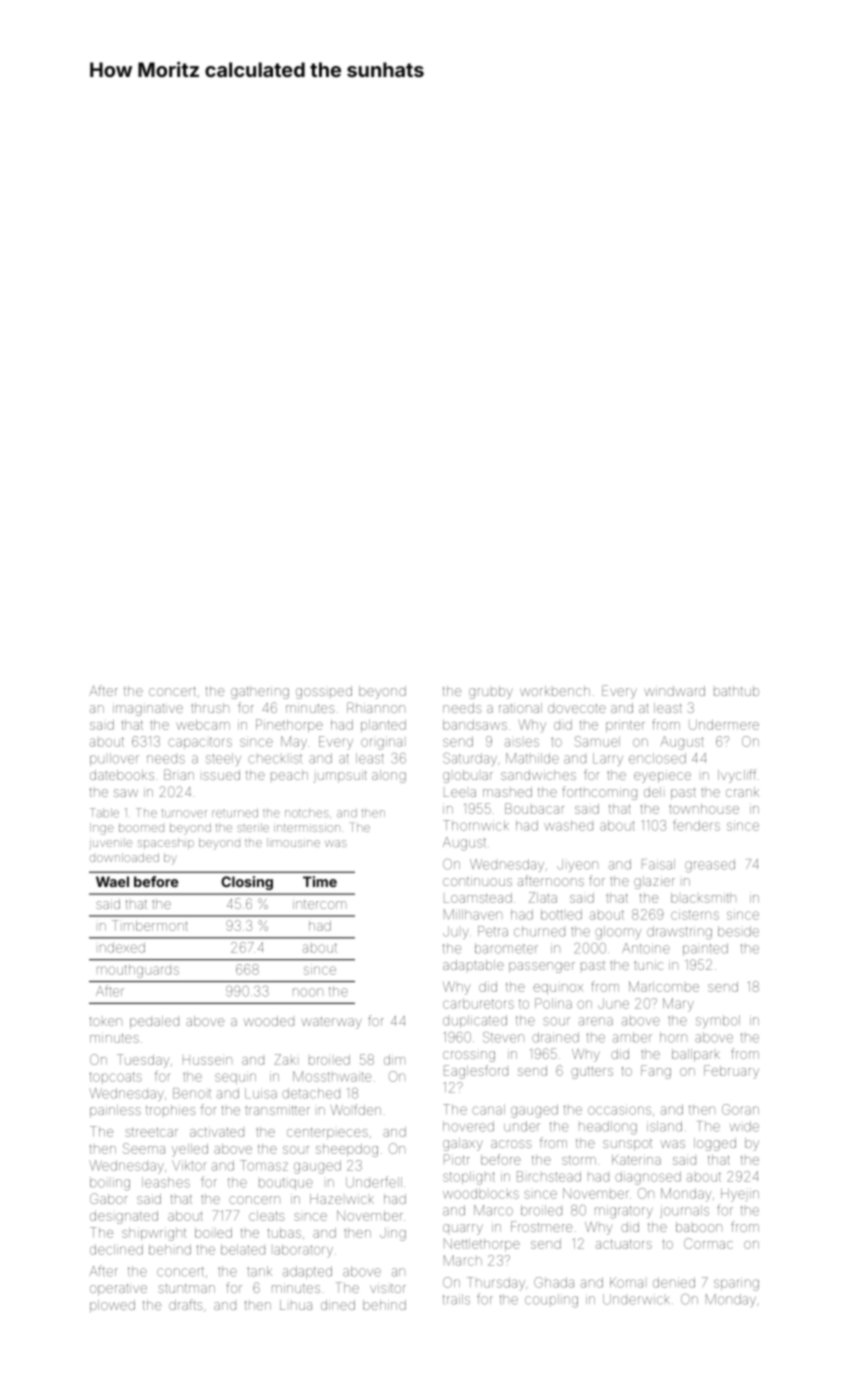 The image size is (849, 1400). Describe the element at coordinates (674, 691) in the screenshot. I see `windward` at that location.
